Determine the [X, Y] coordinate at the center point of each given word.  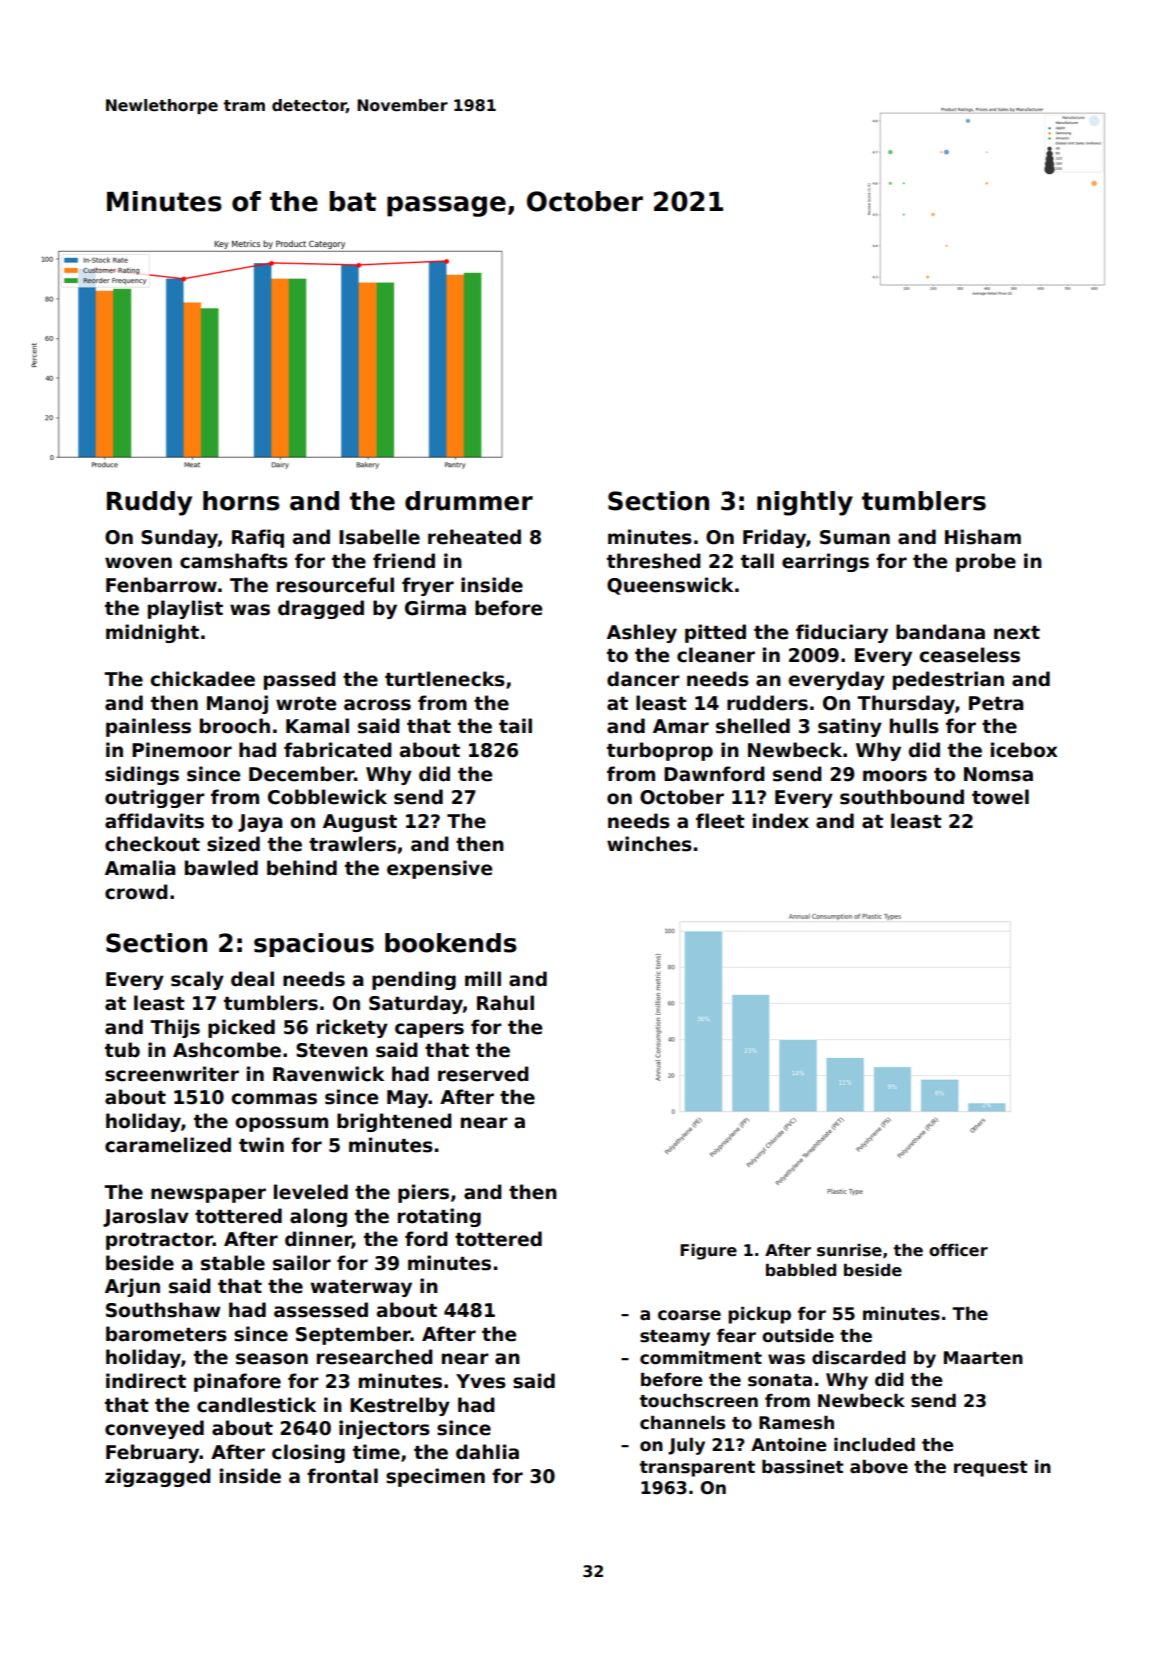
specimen [435, 1477]
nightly [805, 503]
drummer [469, 501]
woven [138, 563]
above [879, 1467]
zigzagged [158, 1477]
